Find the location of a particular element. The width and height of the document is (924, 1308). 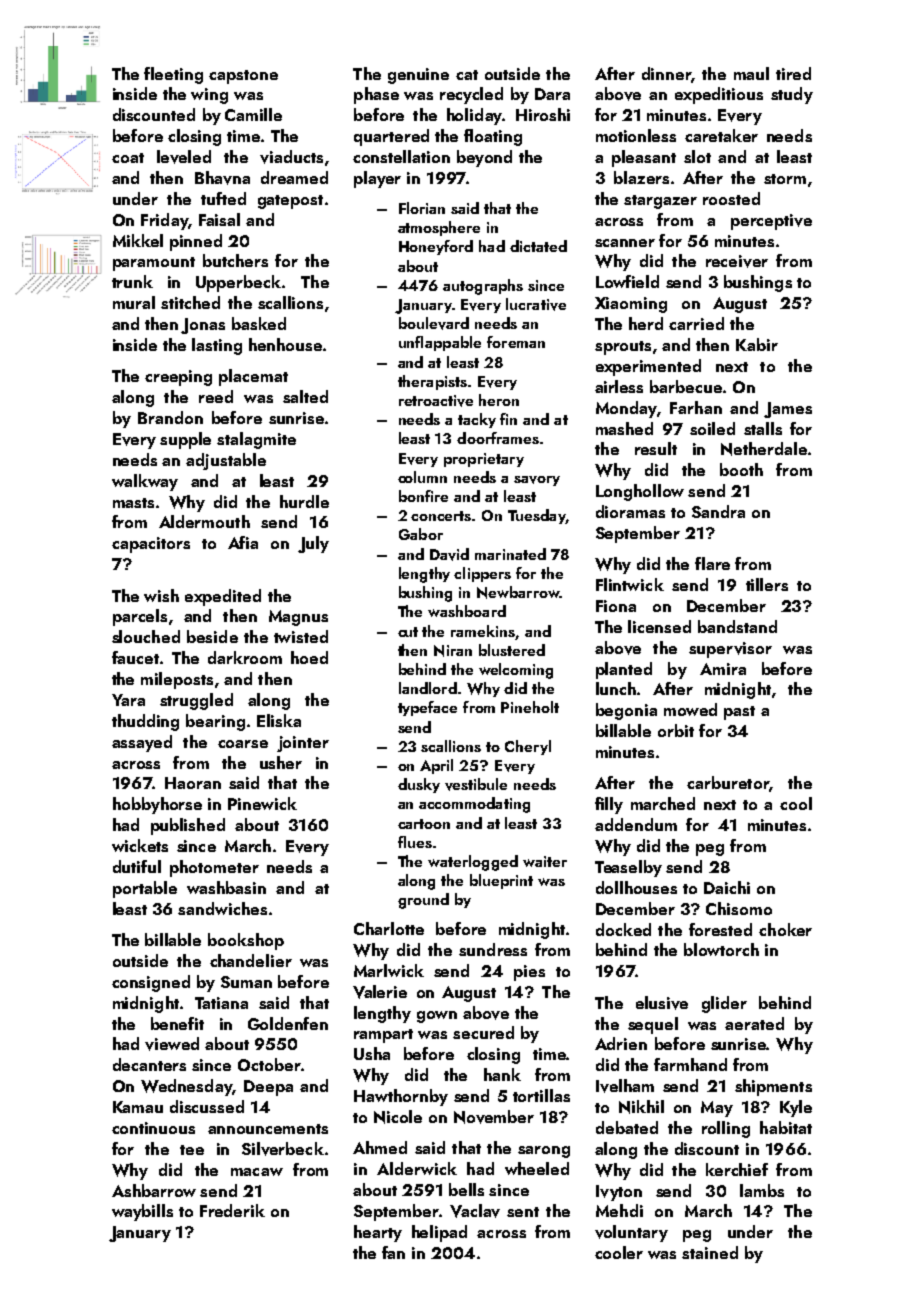

photometer is located at coordinates (214, 868).
